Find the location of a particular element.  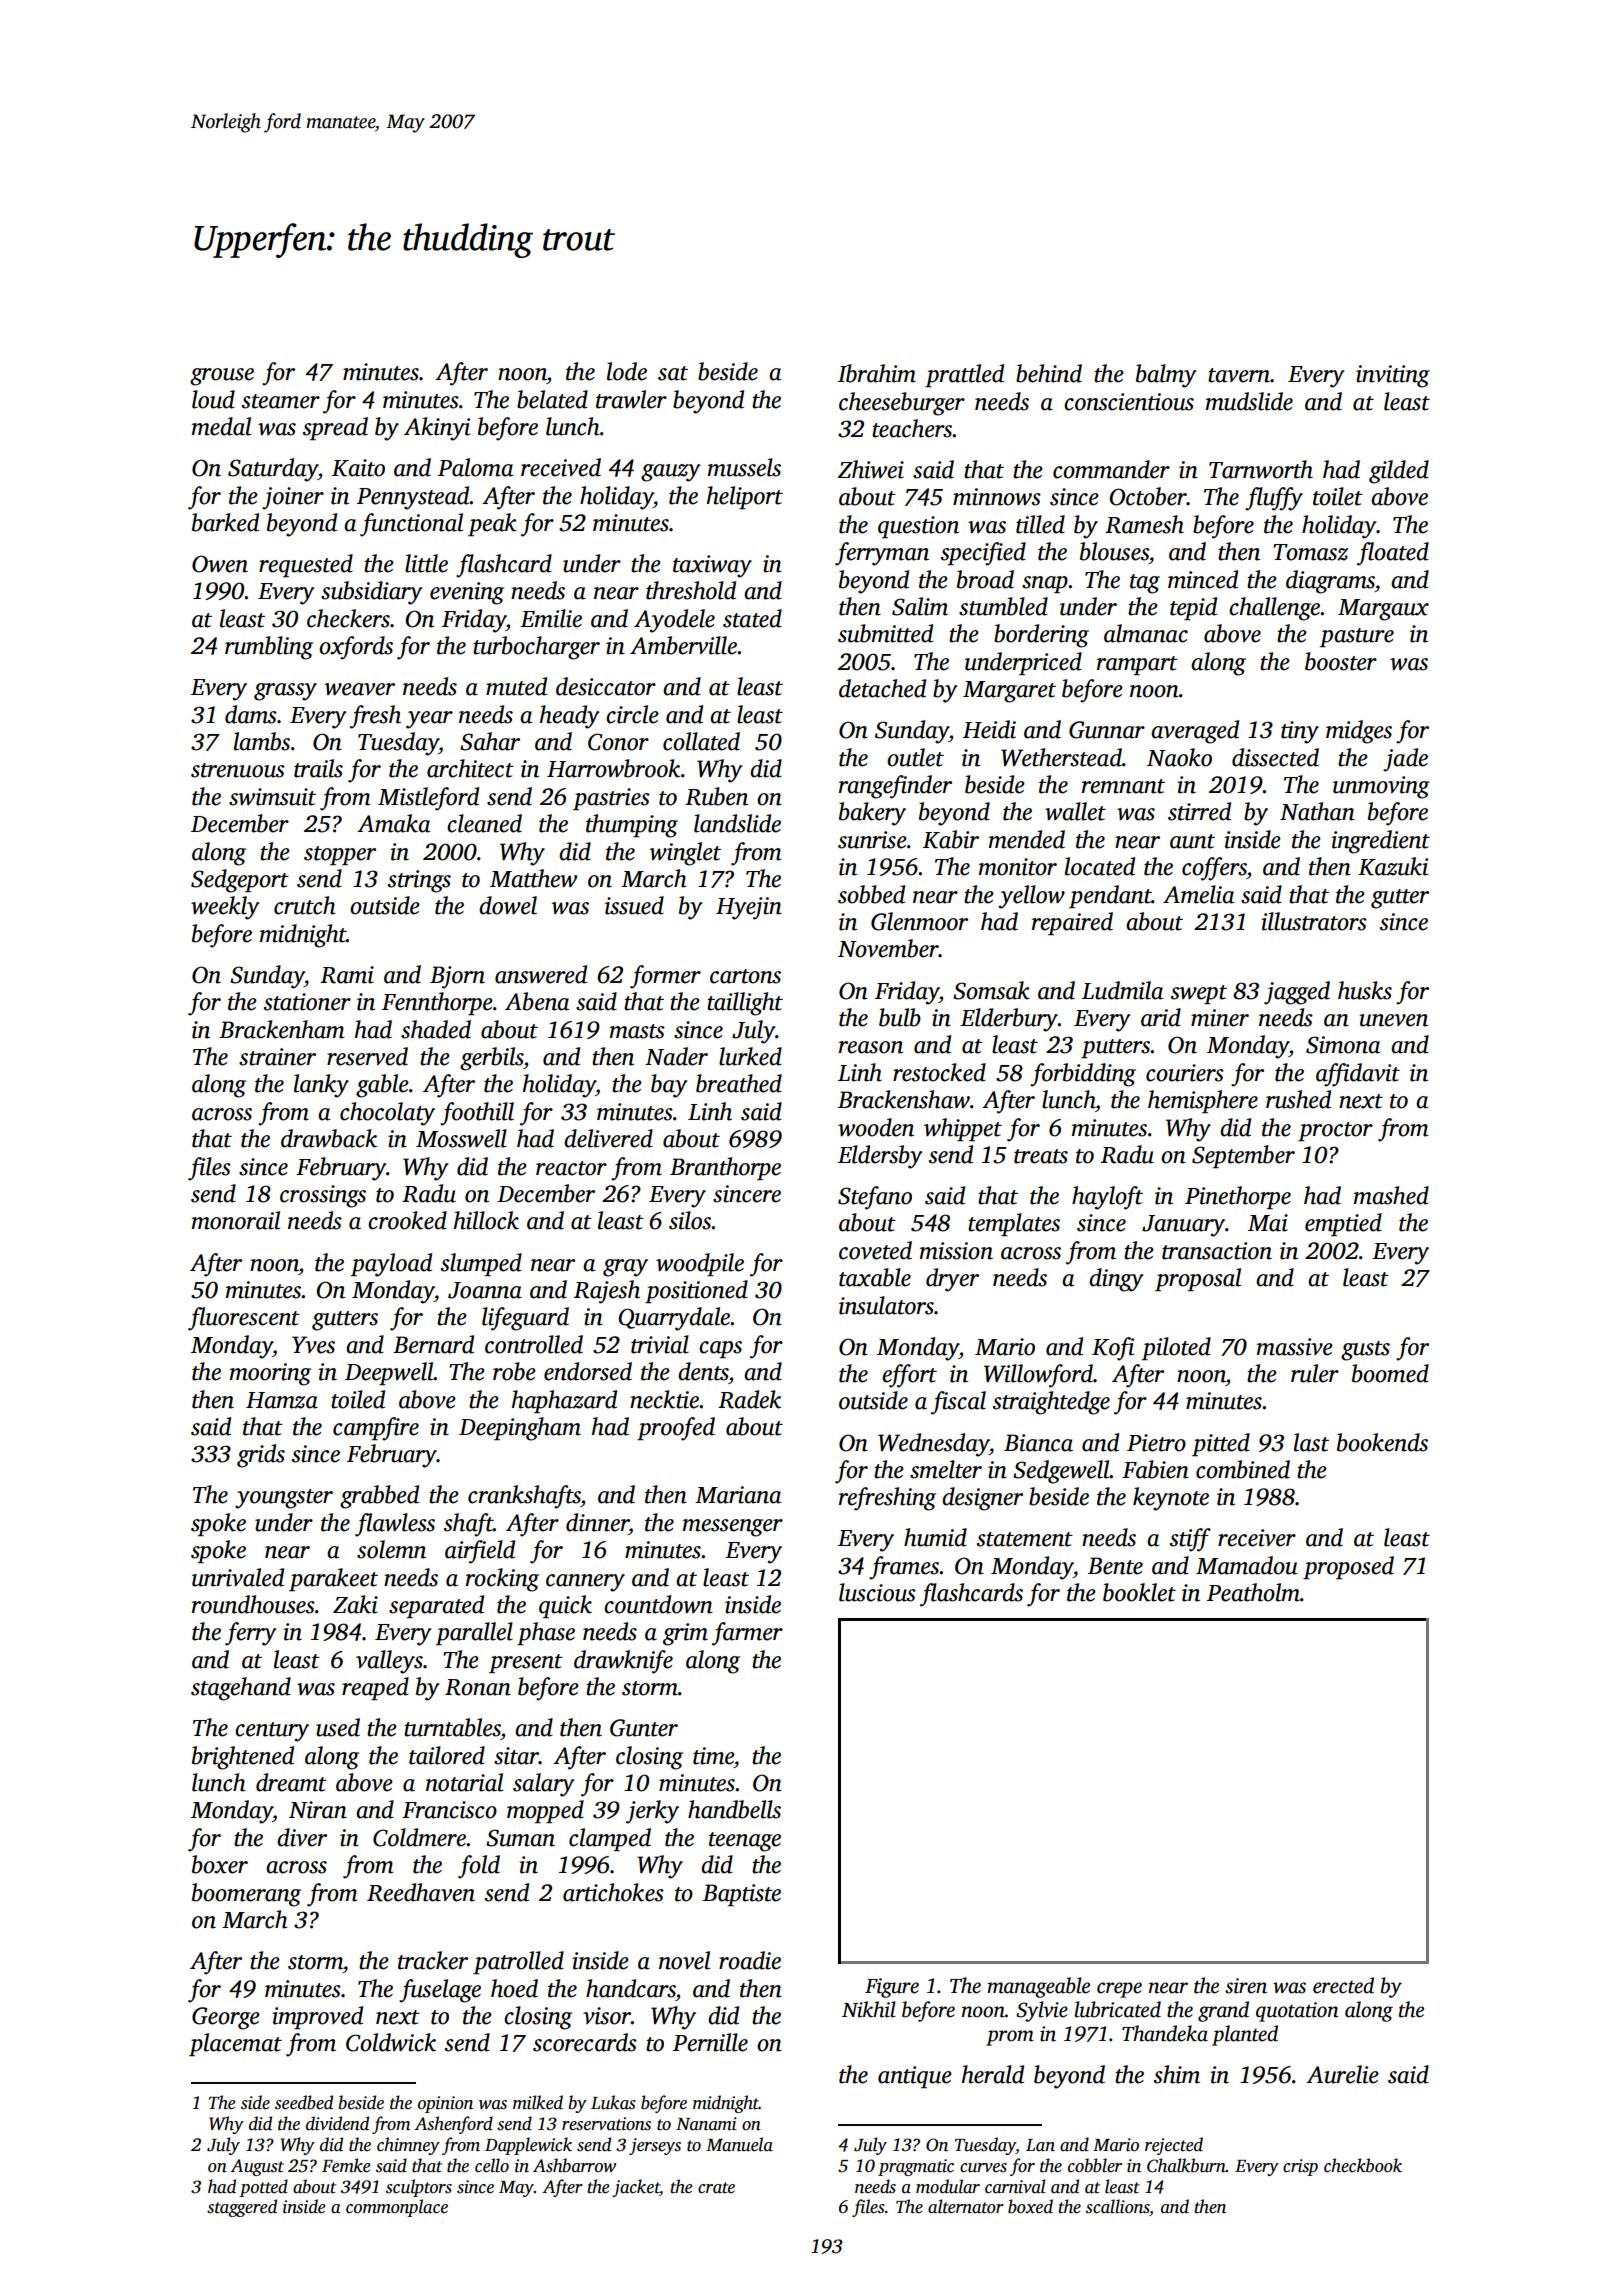

mashed is located at coordinates (1391, 1195).
